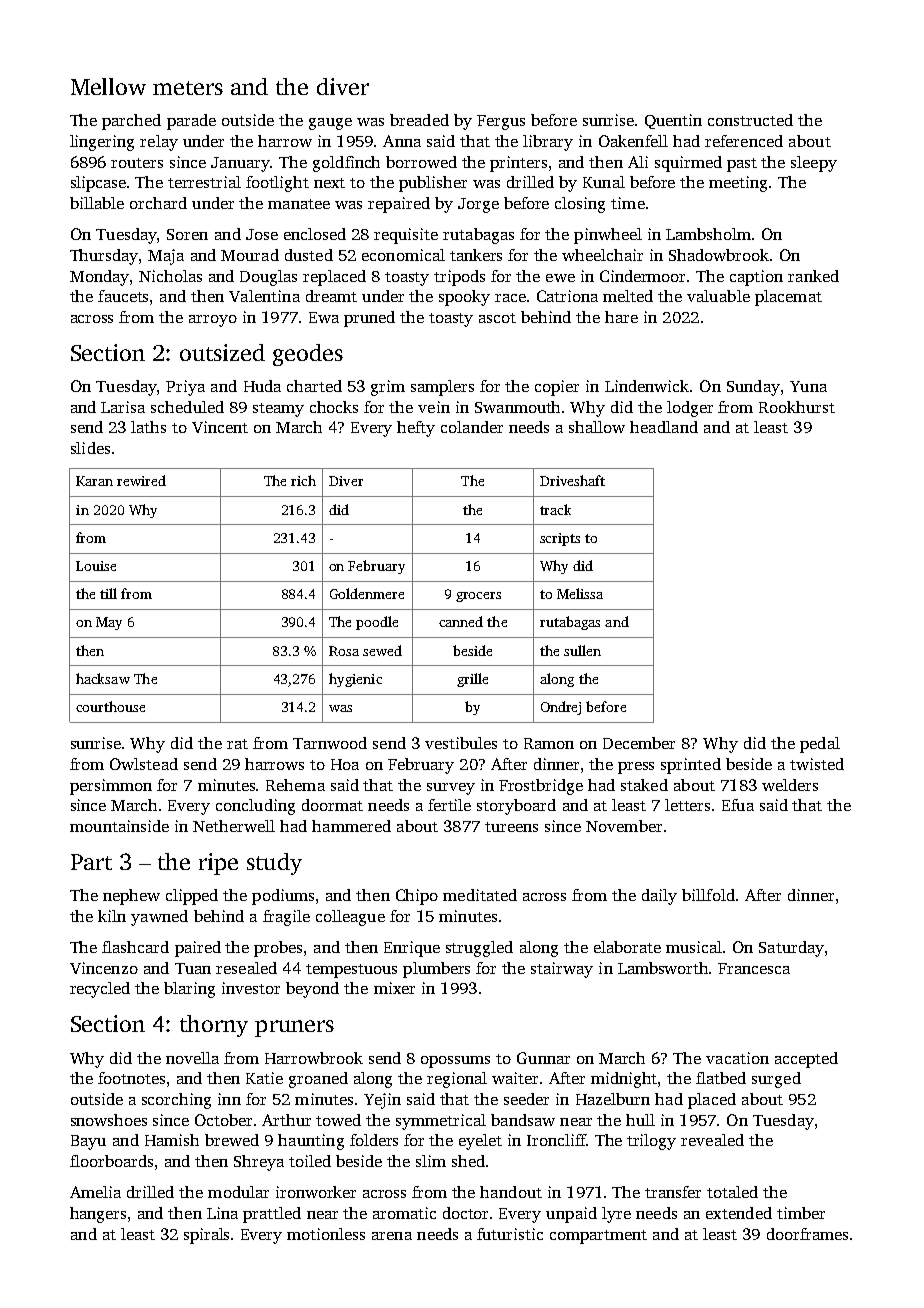  What do you see at coordinates (690, 409) in the document?
I see `lodger` at bounding box center [690, 409].
